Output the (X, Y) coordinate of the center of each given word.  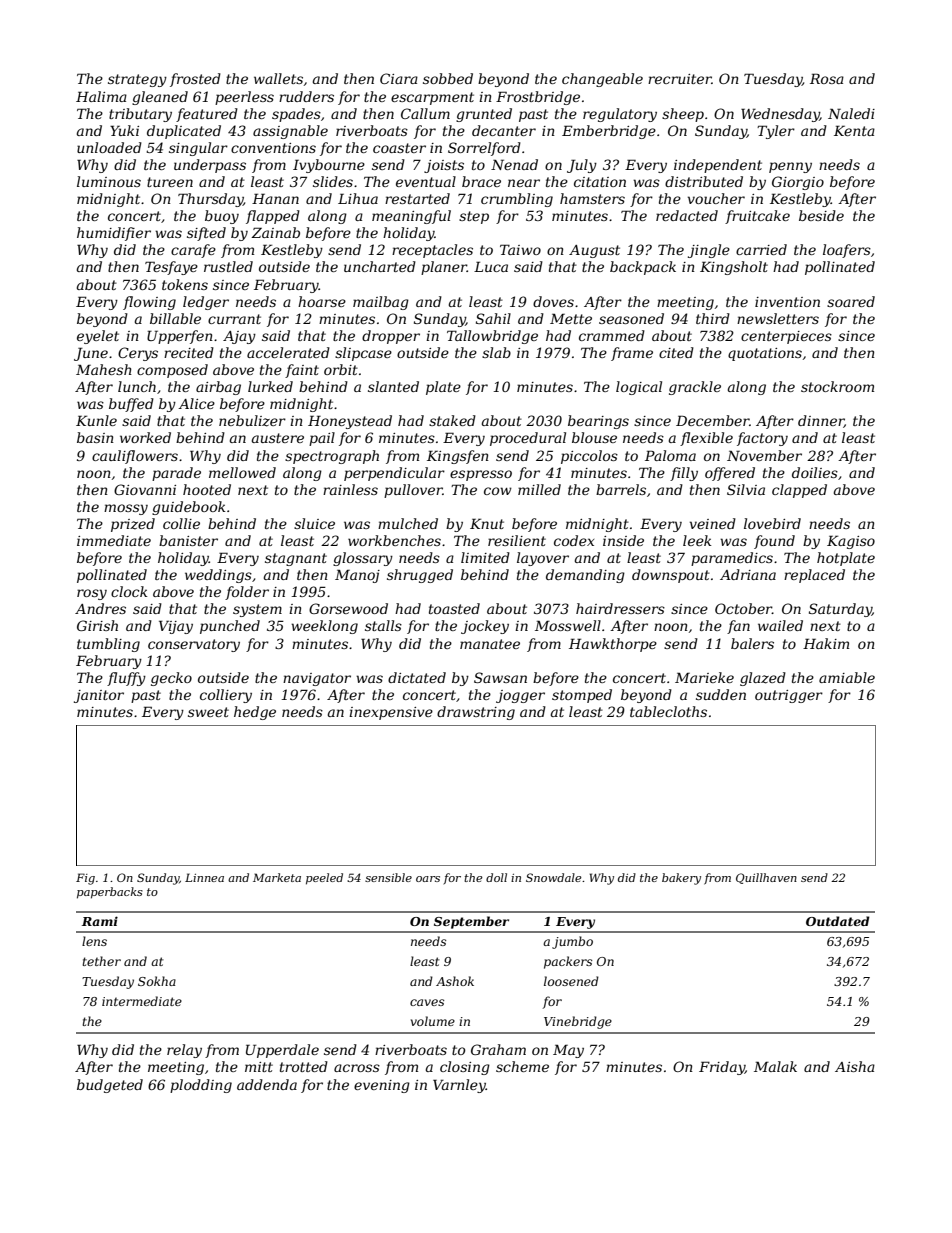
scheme (522, 1066)
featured (207, 115)
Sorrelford (484, 149)
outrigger (789, 696)
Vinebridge (578, 1022)
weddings (218, 576)
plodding (201, 1086)
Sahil (493, 318)
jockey (485, 627)
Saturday (840, 610)
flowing (149, 303)
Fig (85, 879)
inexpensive (391, 713)
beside (821, 215)
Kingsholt (734, 268)
